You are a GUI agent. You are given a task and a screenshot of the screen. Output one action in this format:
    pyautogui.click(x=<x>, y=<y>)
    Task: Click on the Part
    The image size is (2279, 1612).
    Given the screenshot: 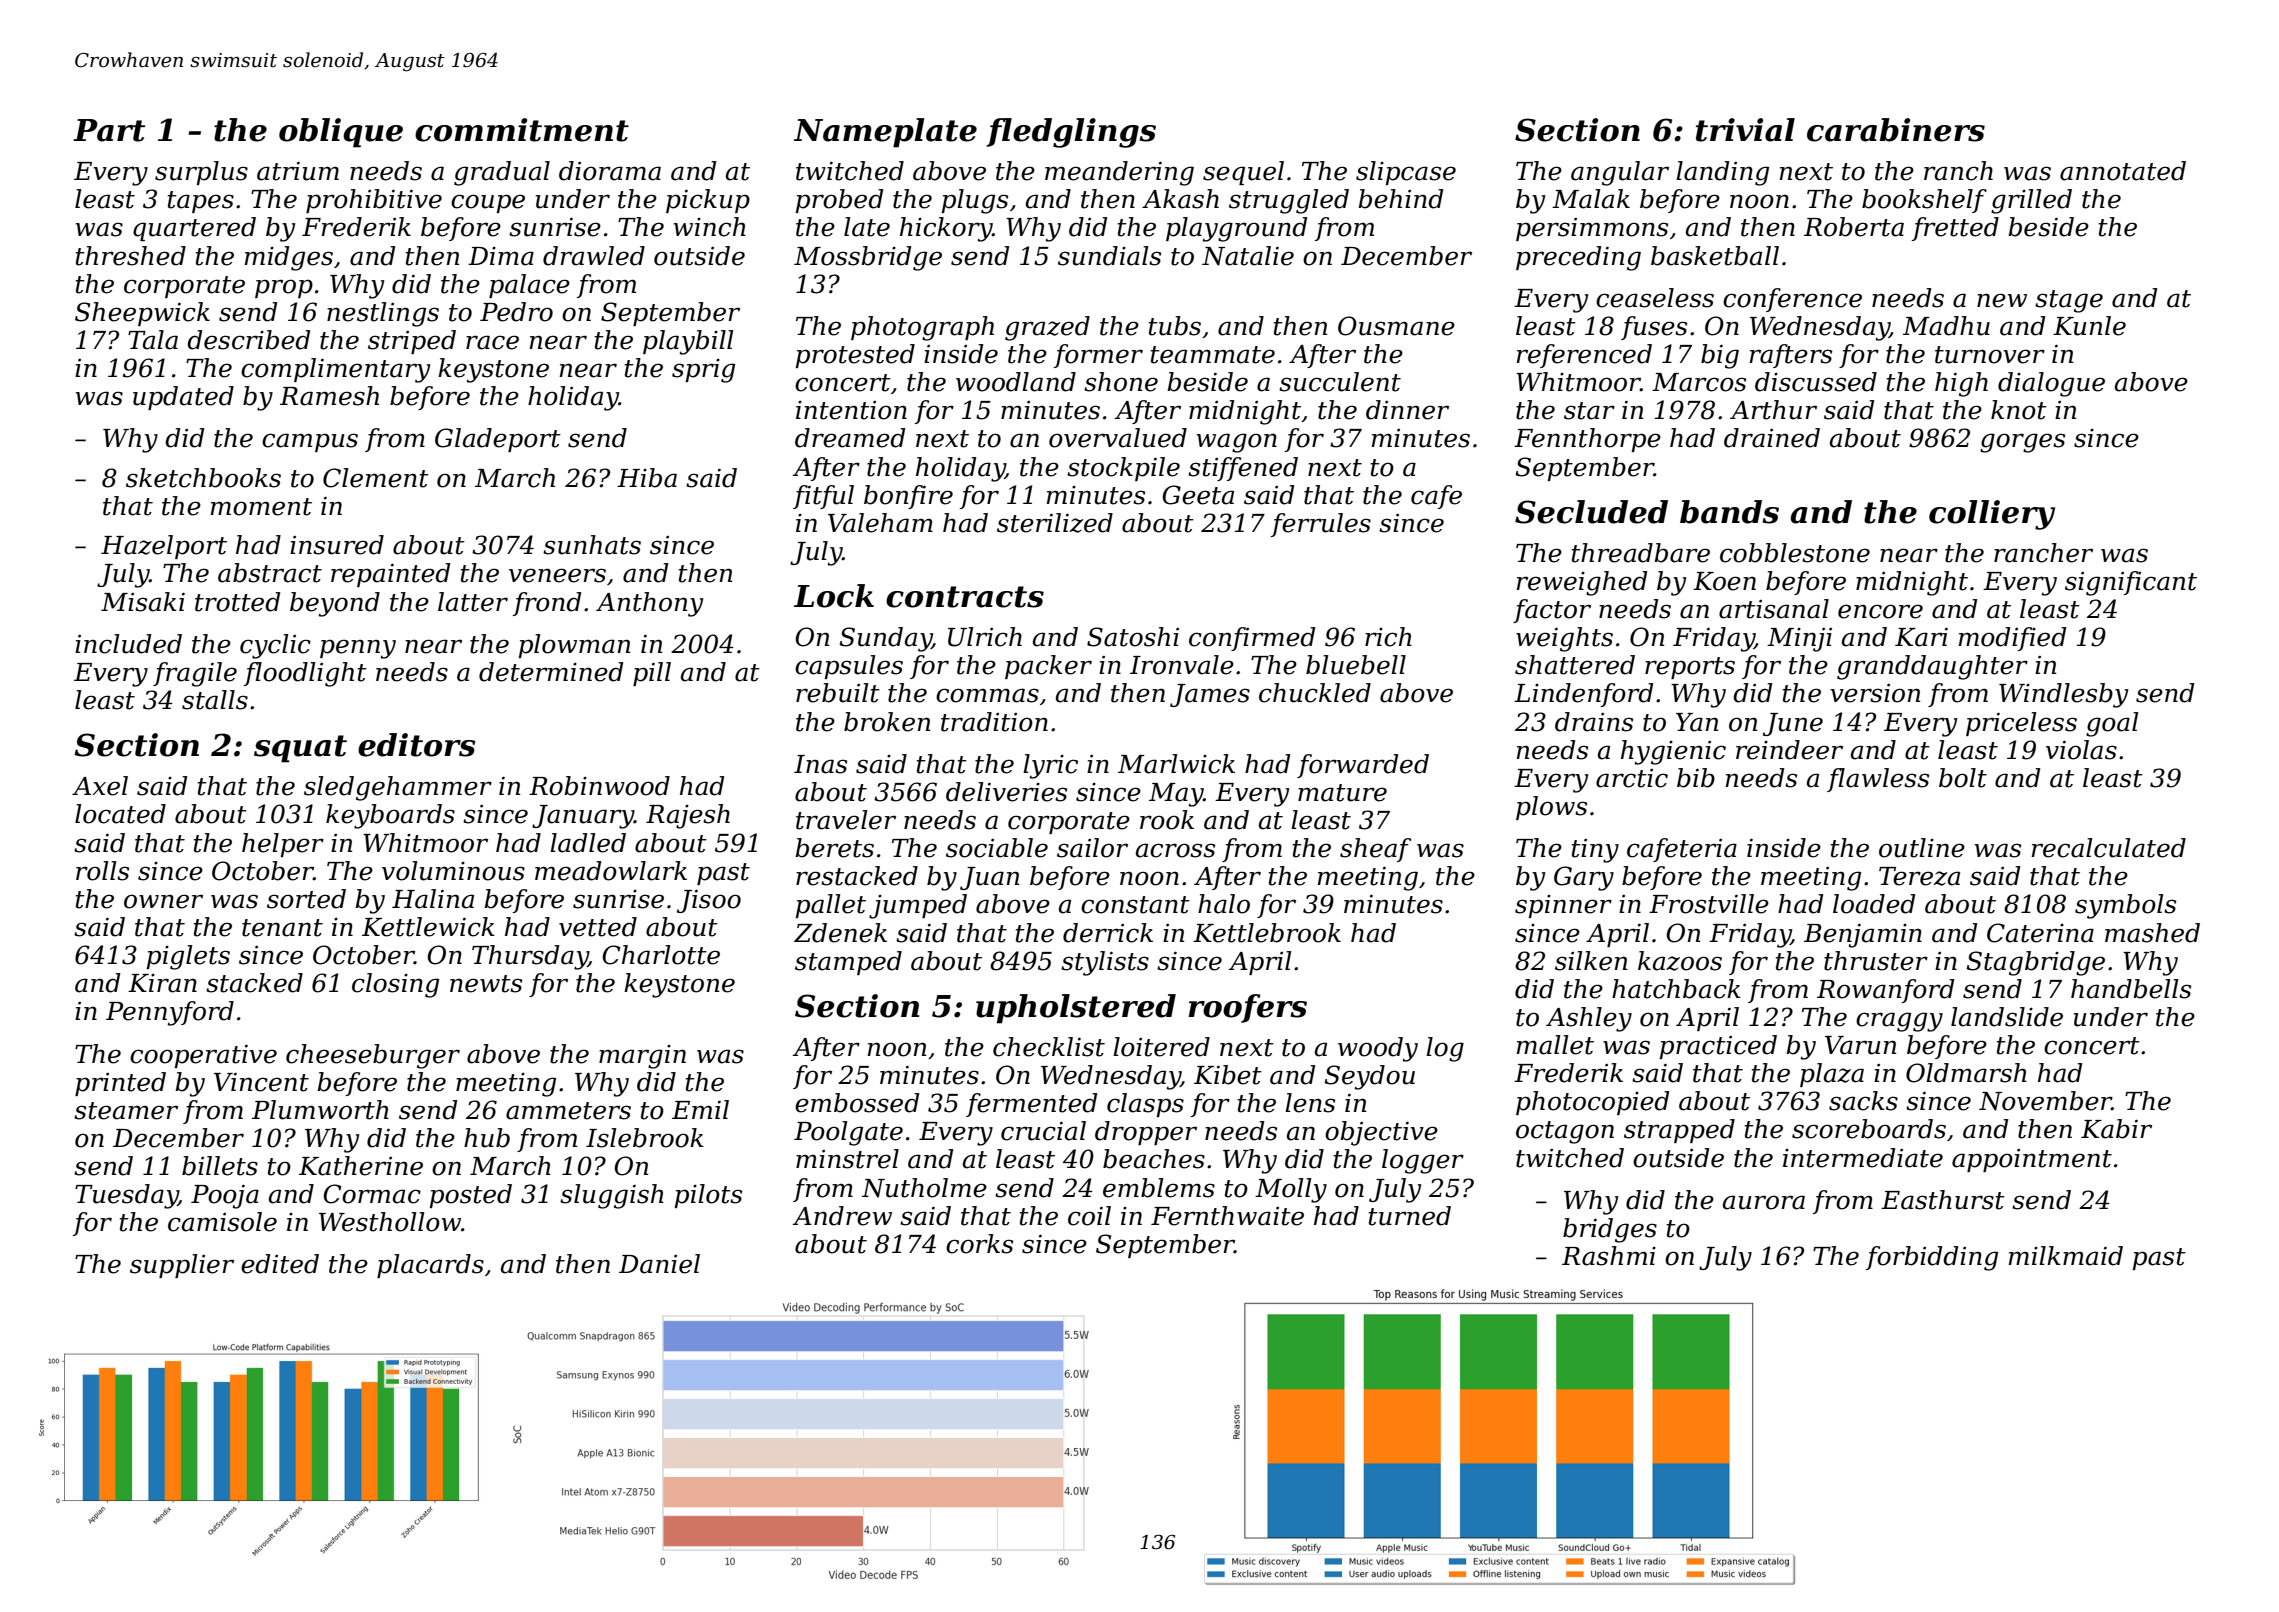 What is the action you would take?
    pyautogui.click(x=109, y=130)
